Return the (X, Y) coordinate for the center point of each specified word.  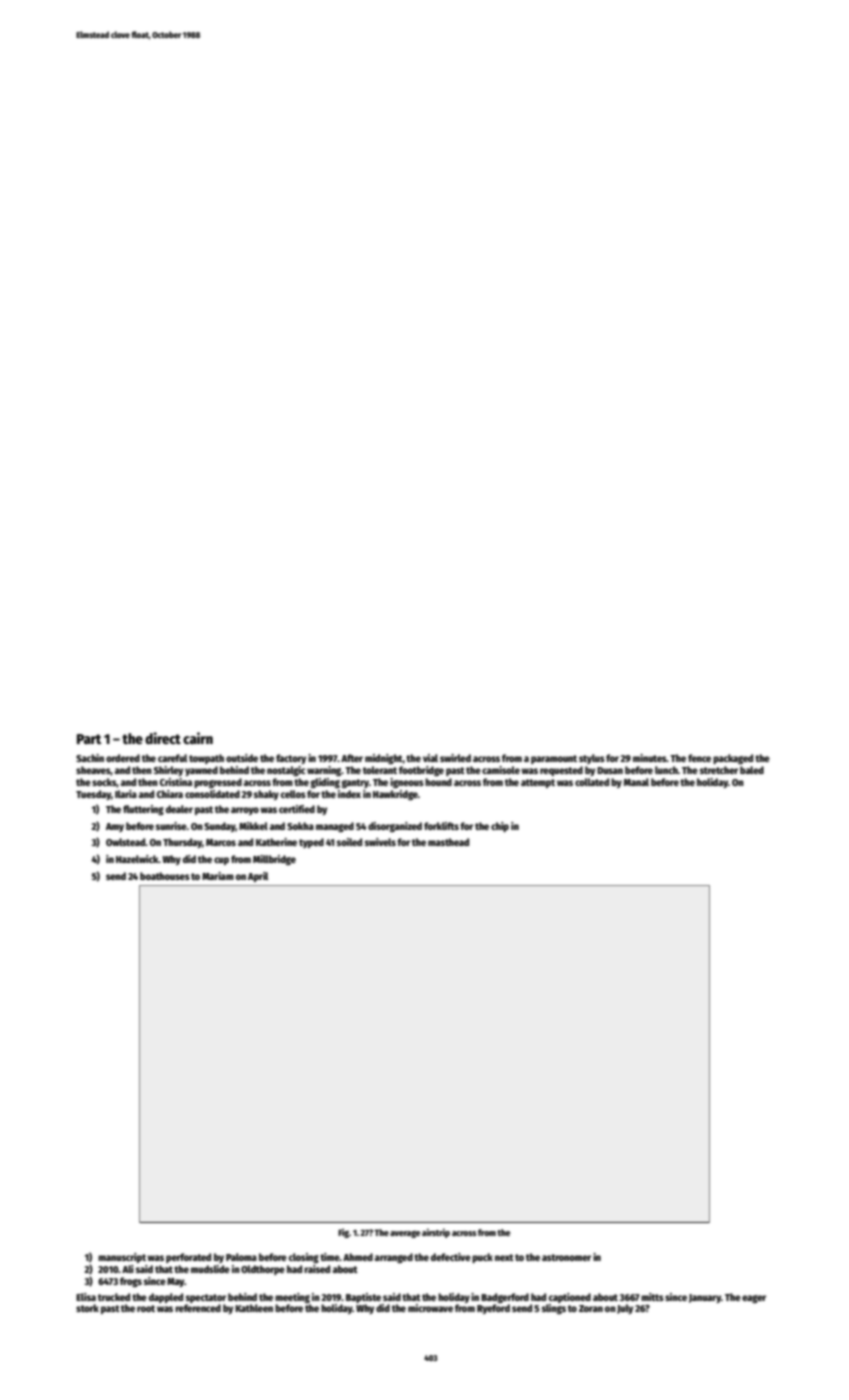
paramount (554, 759)
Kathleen (254, 1308)
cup (221, 861)
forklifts (441, 826)
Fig (343, 1233)
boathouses (165, 876)
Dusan (610, 770)
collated (592, 782)
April (258, 877)
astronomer (566, 1257)
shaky (266, 795)
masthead (448, 842)
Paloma (241, 1257)
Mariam (218, 876)
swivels (380, 842)
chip (500, 827)
